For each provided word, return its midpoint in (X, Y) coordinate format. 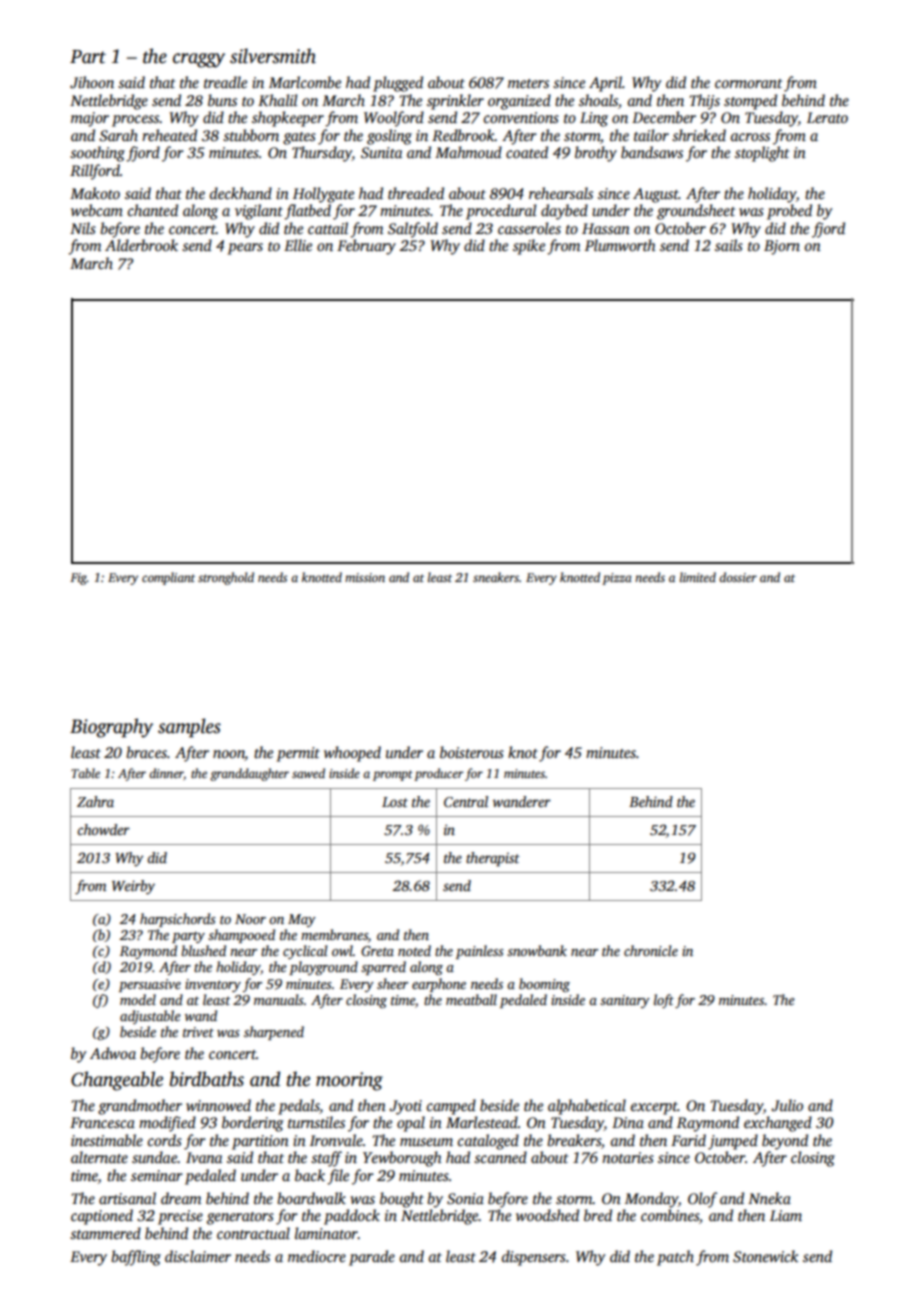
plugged (398, 84)
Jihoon (92, 82)
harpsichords (178, 920)
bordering (253, 1124)
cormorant (748, 83)
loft (664, 1001)
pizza (617, 579)
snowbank (537, 950)
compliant (168, 578)
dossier (738, 577)
